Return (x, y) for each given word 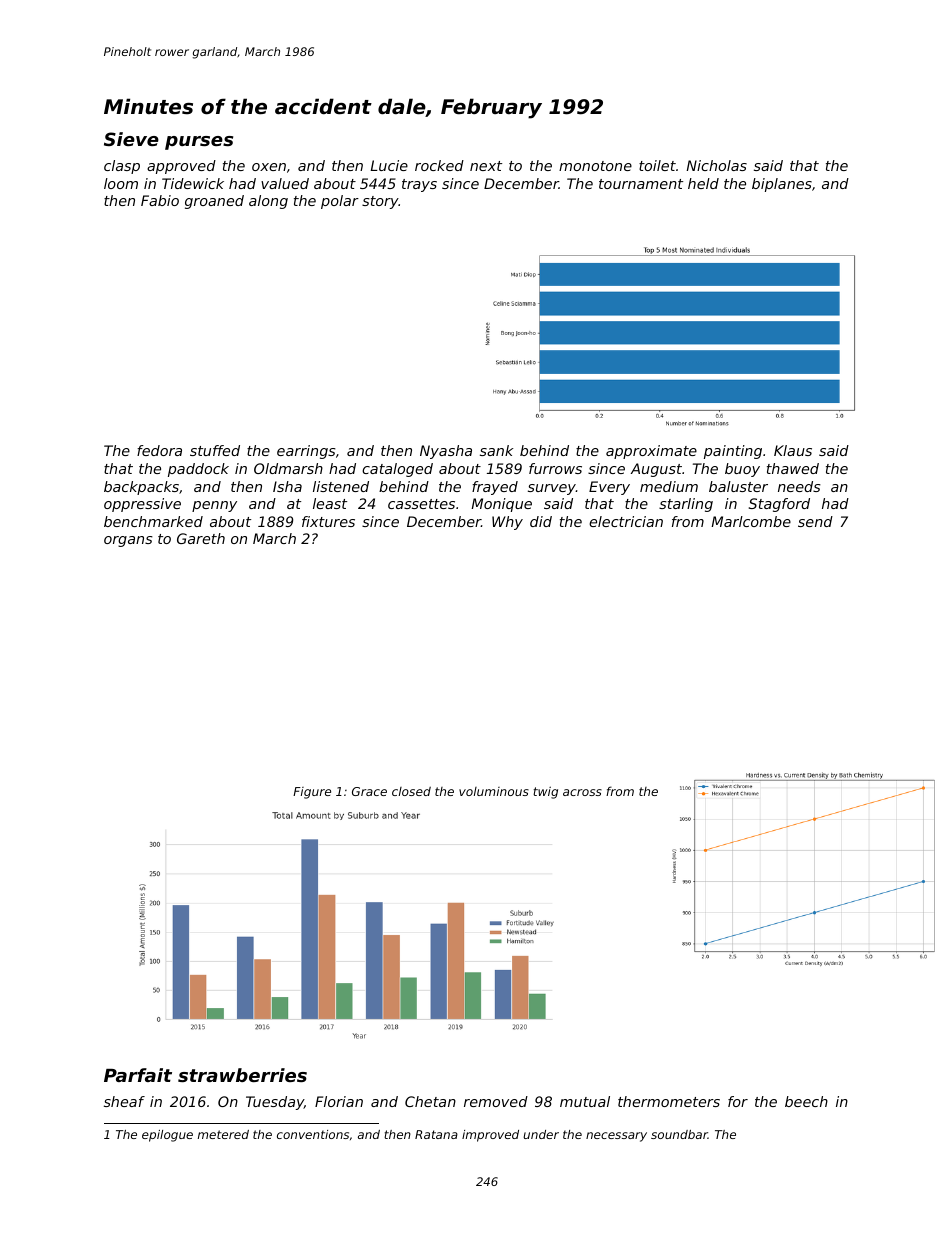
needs (799, 486)
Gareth (201, 538)
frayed (495, 488)
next (486, 166)
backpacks (141, 488)
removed (496, 1101)
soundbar (679, 1134)
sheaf (124, 1101)
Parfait (138, 1075)
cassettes (421, 504)
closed (411, 791)
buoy (742, 470)
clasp (122, 167)
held (703, 183)
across (582, 792)
